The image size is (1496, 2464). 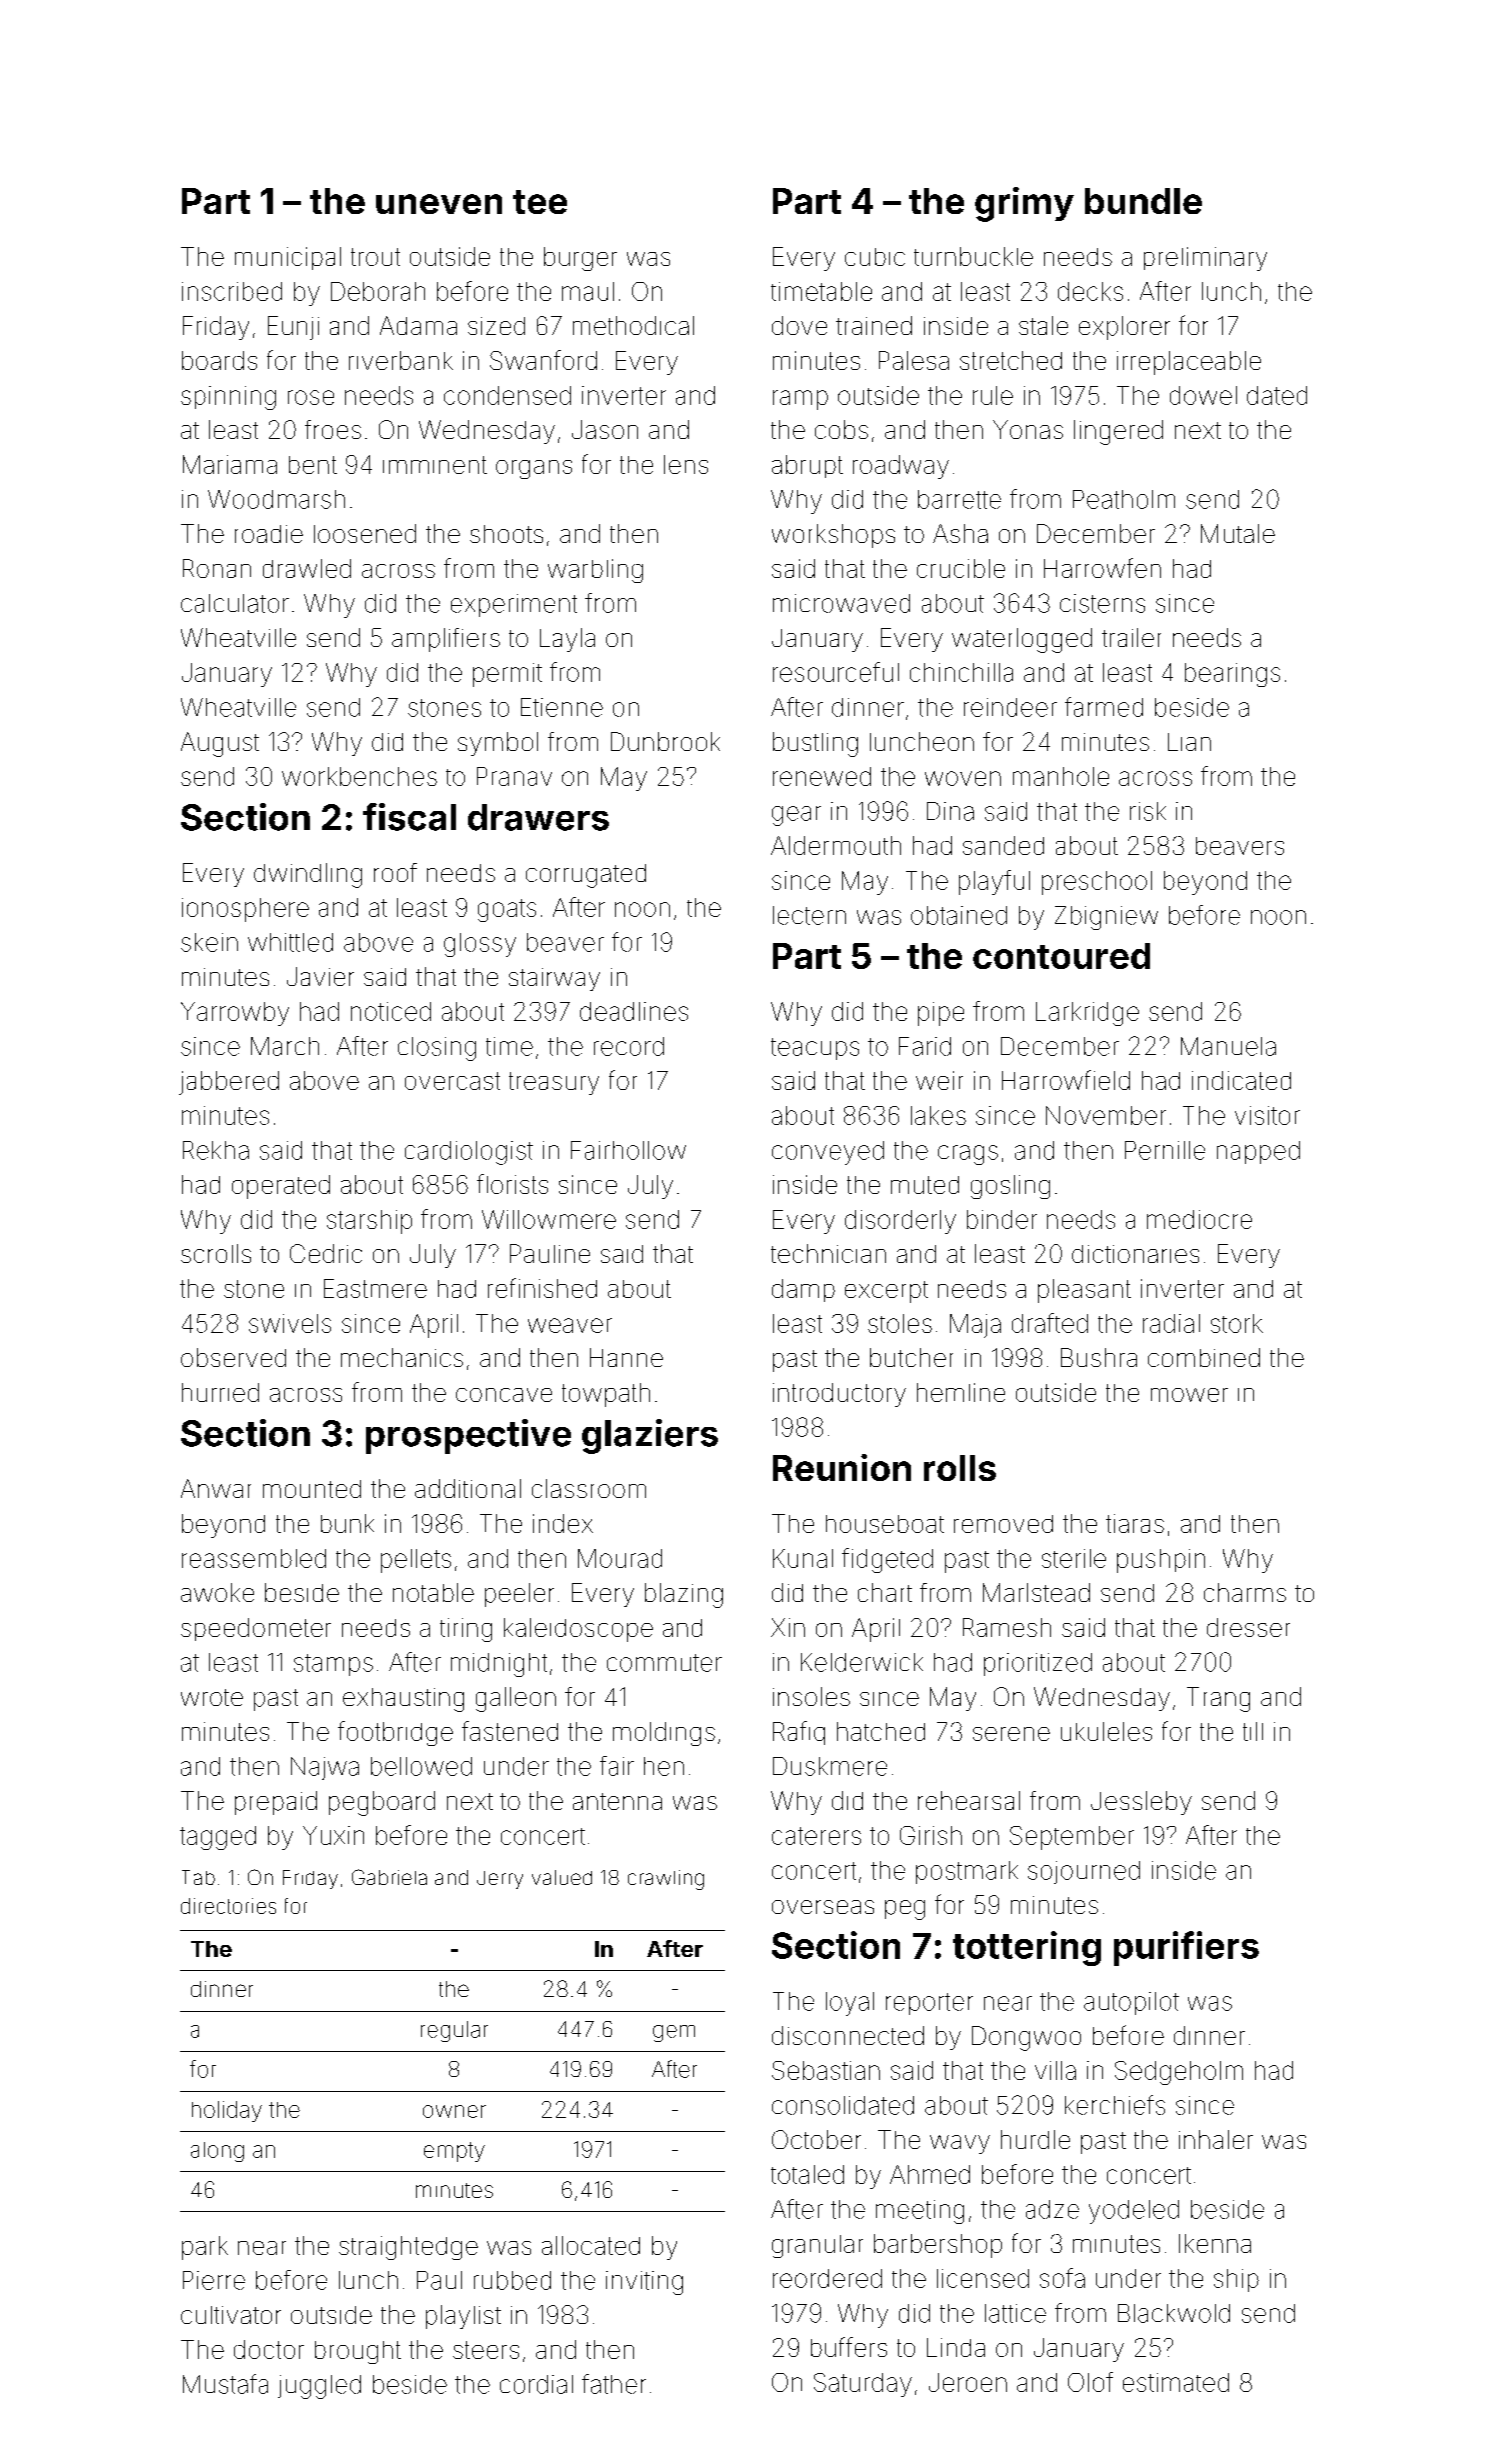 I want to click on uneven, so click(x=439, y=204).
